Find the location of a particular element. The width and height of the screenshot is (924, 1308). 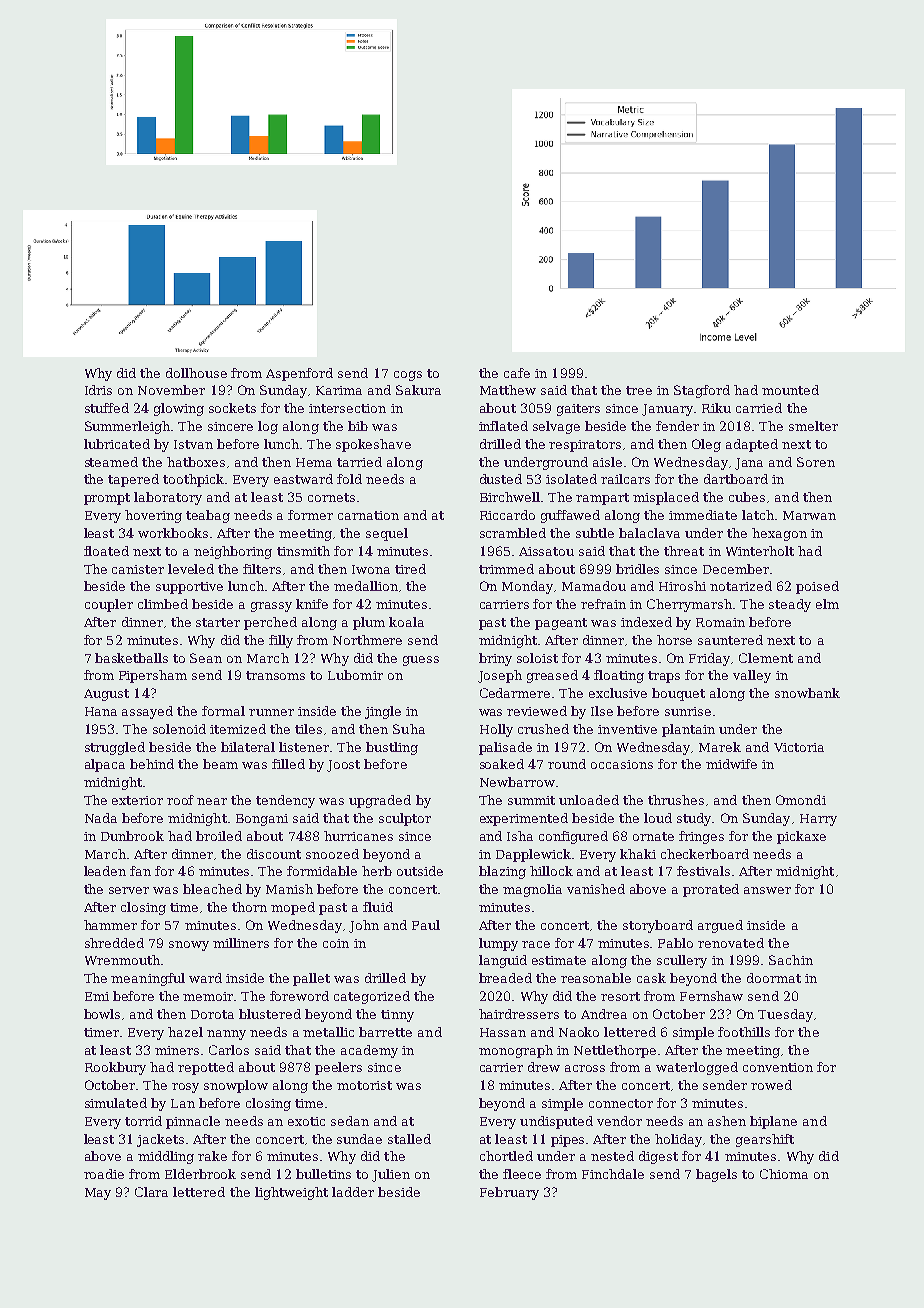

Riku is located at coordinates (716, 408).
